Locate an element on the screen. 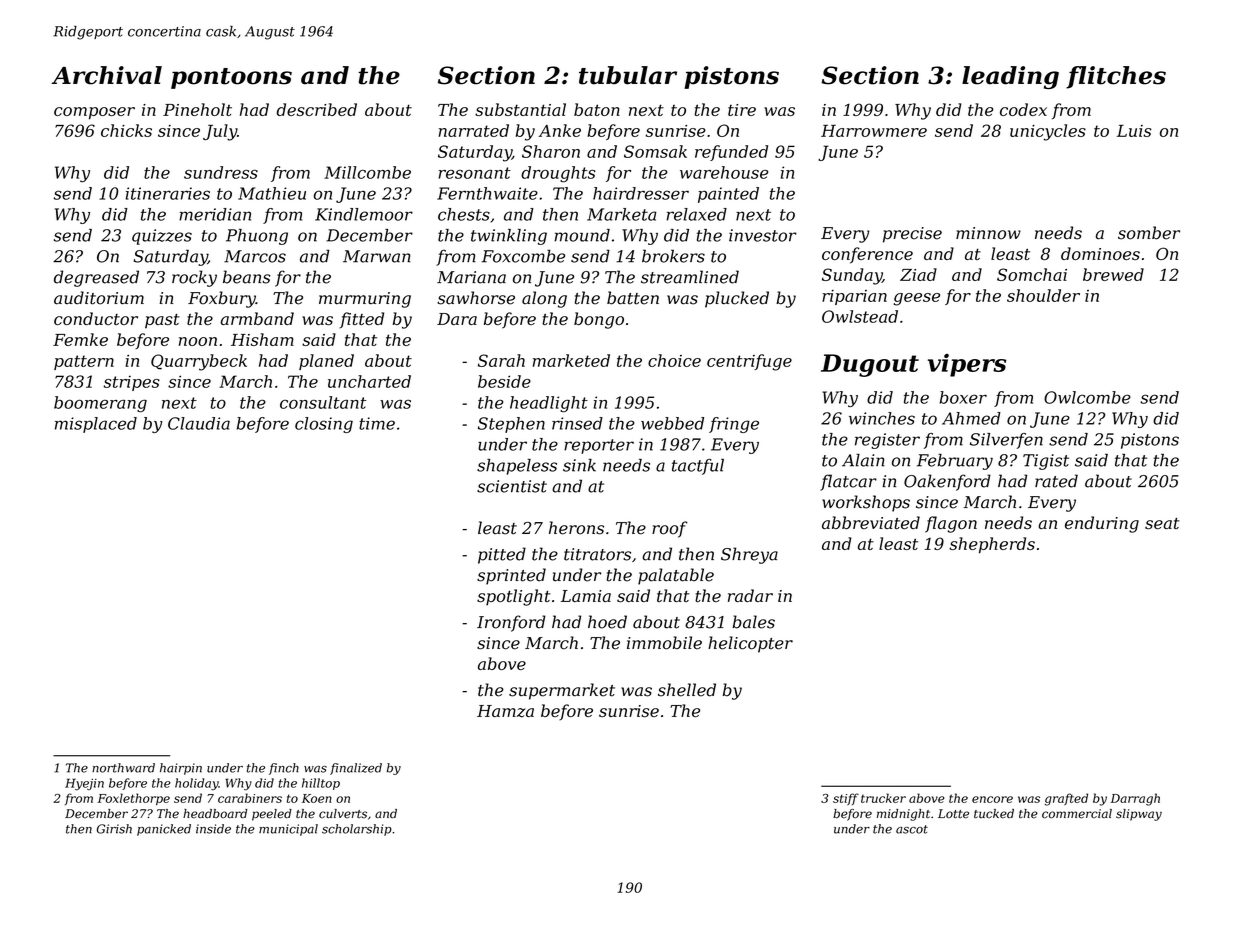 This screenshot has width=1233, height=952. unicycles is located at coordinates (1048, 132).
